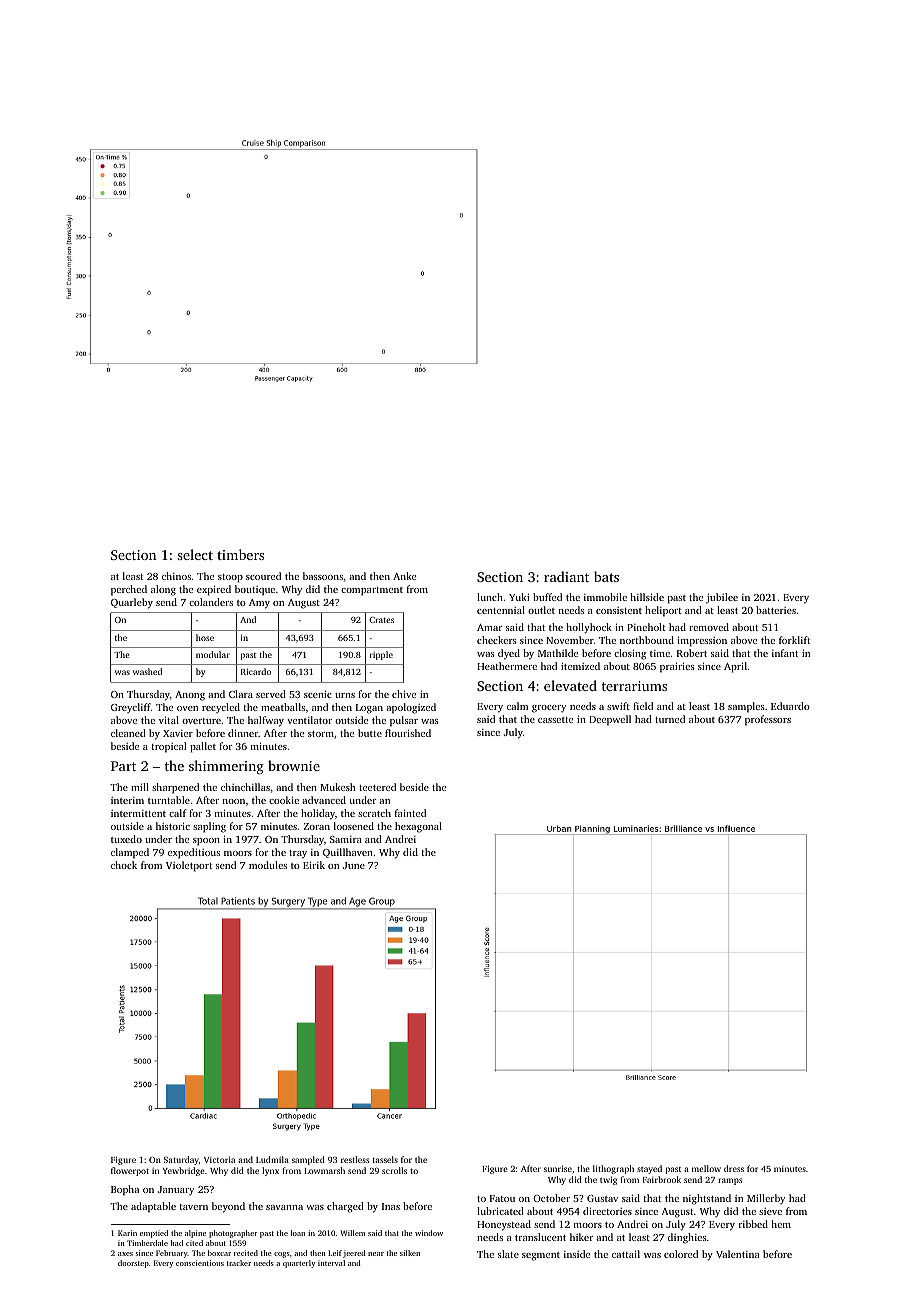 Image resolution: width=924 pixels, height=1308 pixels. What do you see at coordinates (768, 720) in the page?
I see `professors` at bounding box center [768, 720].
